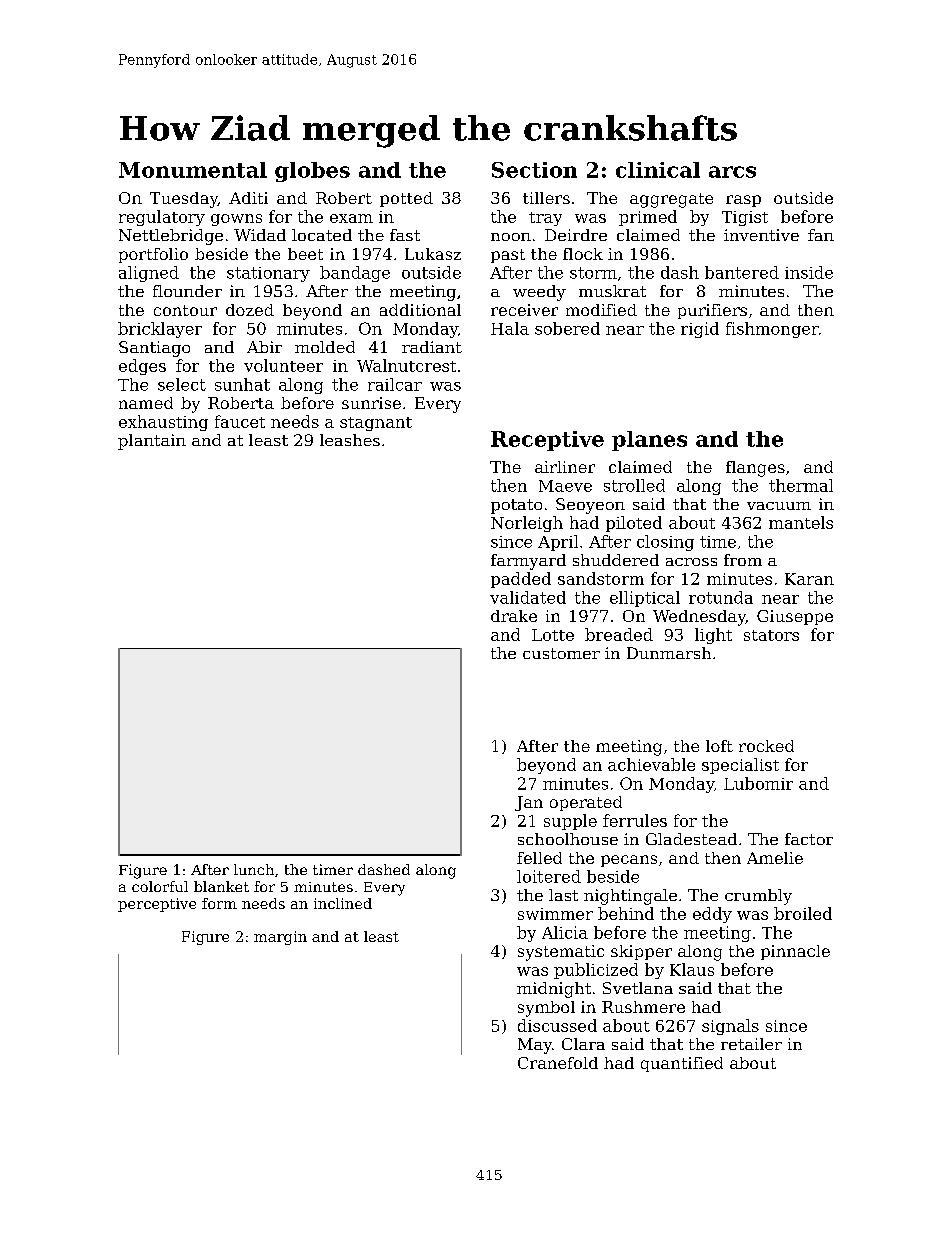 The width and height of the image is (952, 1233). I want to click on Monumental, so click(193, 170).
